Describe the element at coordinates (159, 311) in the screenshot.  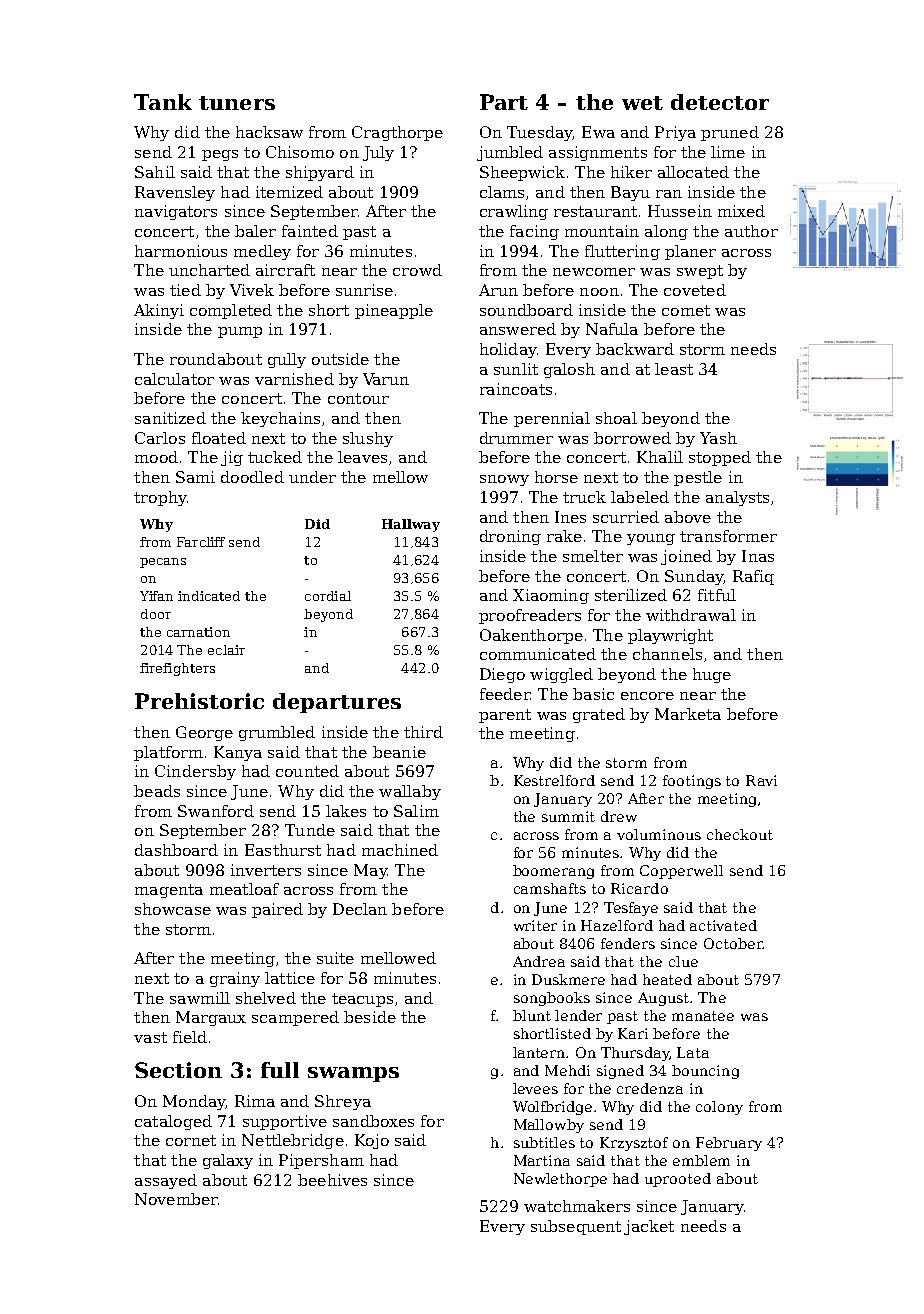
I see `Akinyi` at that location.
